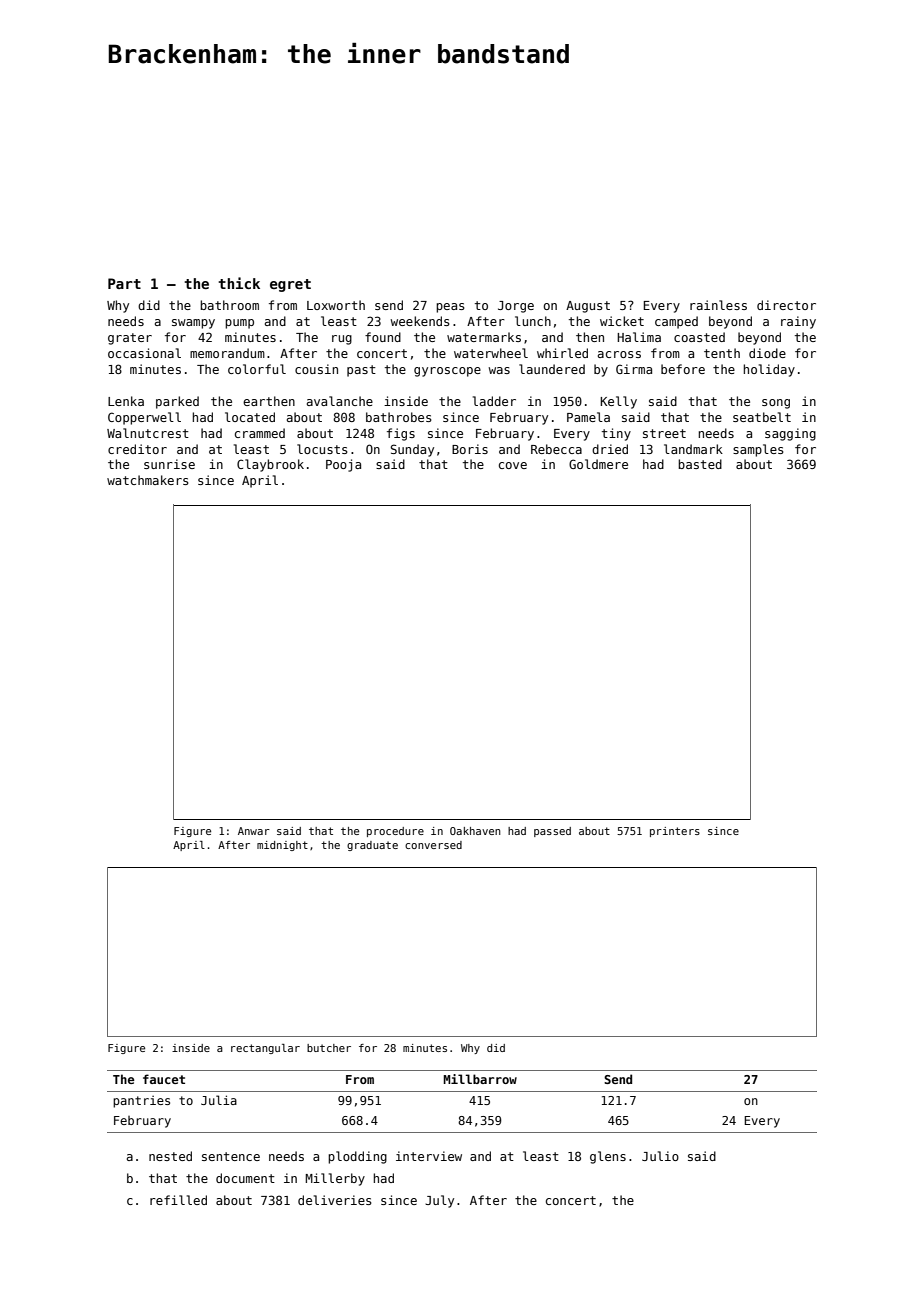 Image resolution: width=924 pixels, height=1308 pixels. I want to click on Julia, so click(219, 1100).
